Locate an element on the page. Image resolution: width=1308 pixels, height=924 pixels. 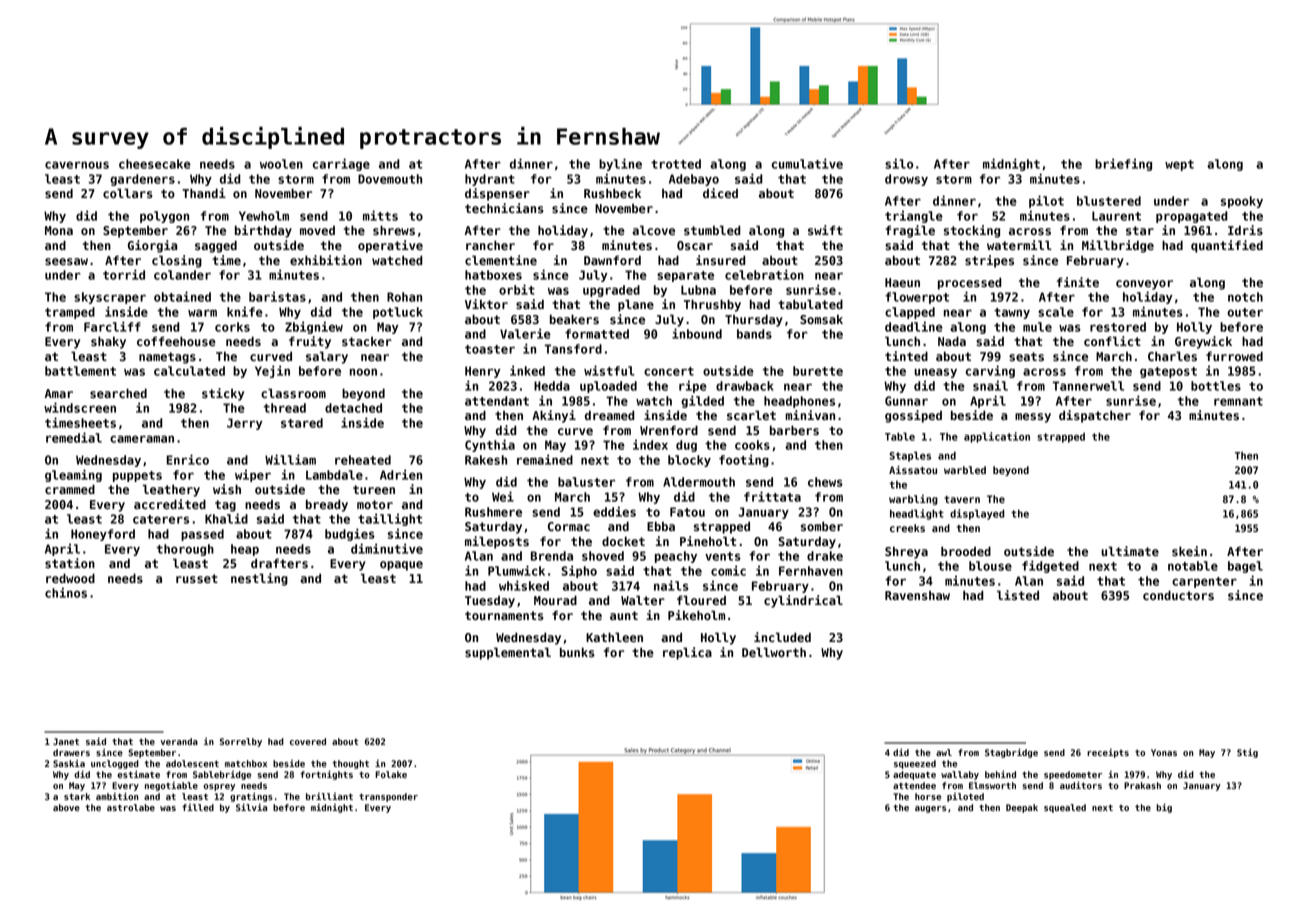
aunt is located at coordinates (624, 615).
